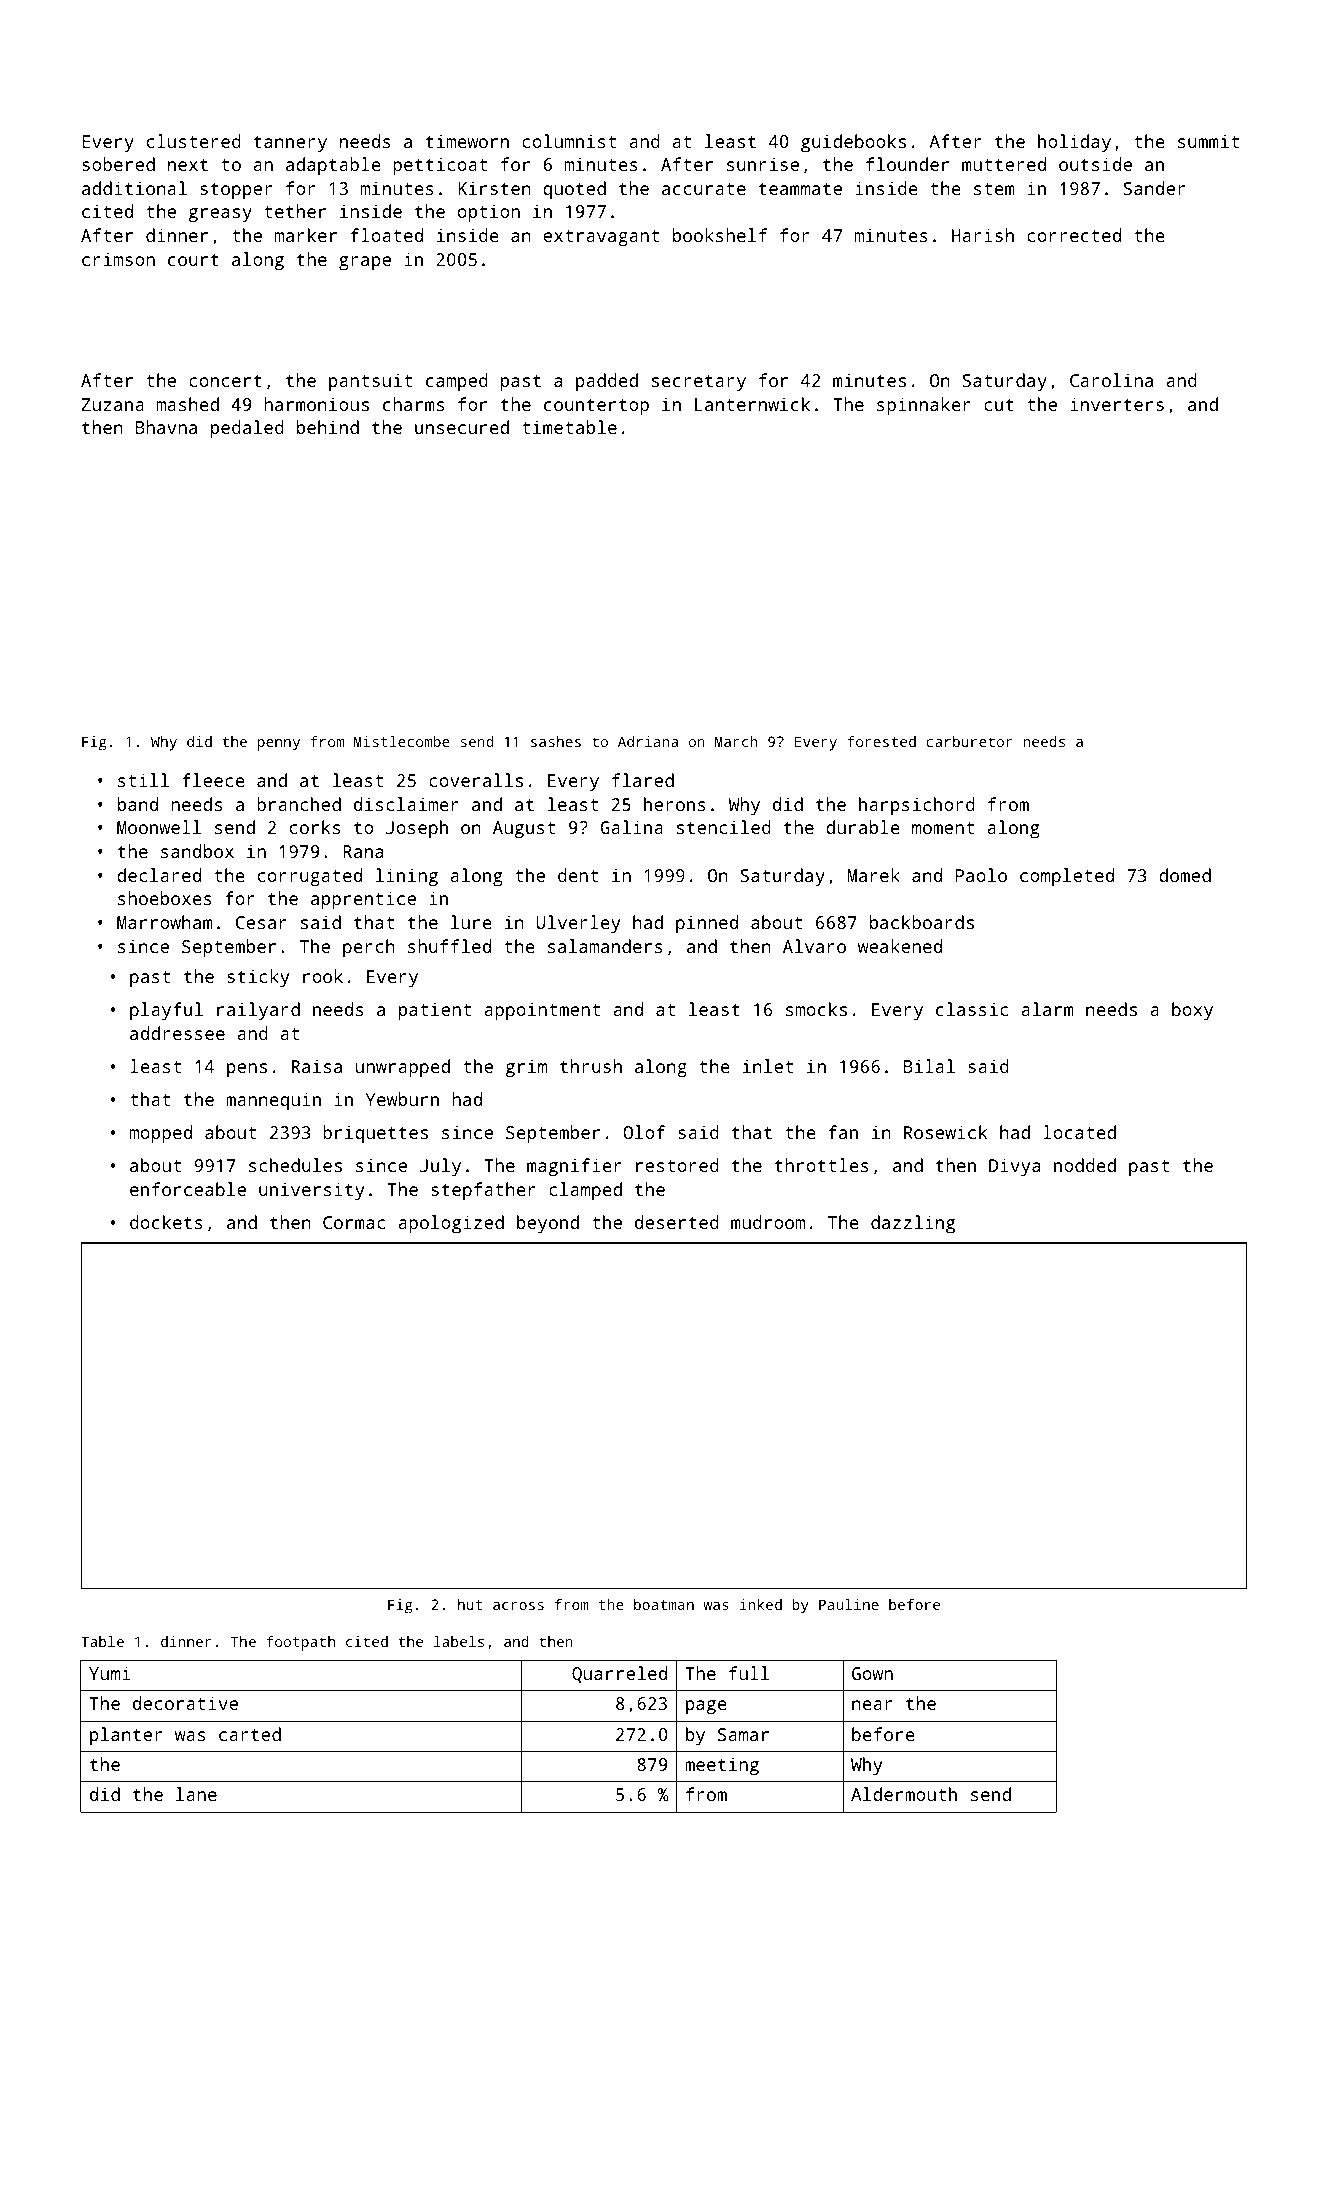  Describe the element at coordinates (1074, 143) in the document. I see `holiday` at that location.
